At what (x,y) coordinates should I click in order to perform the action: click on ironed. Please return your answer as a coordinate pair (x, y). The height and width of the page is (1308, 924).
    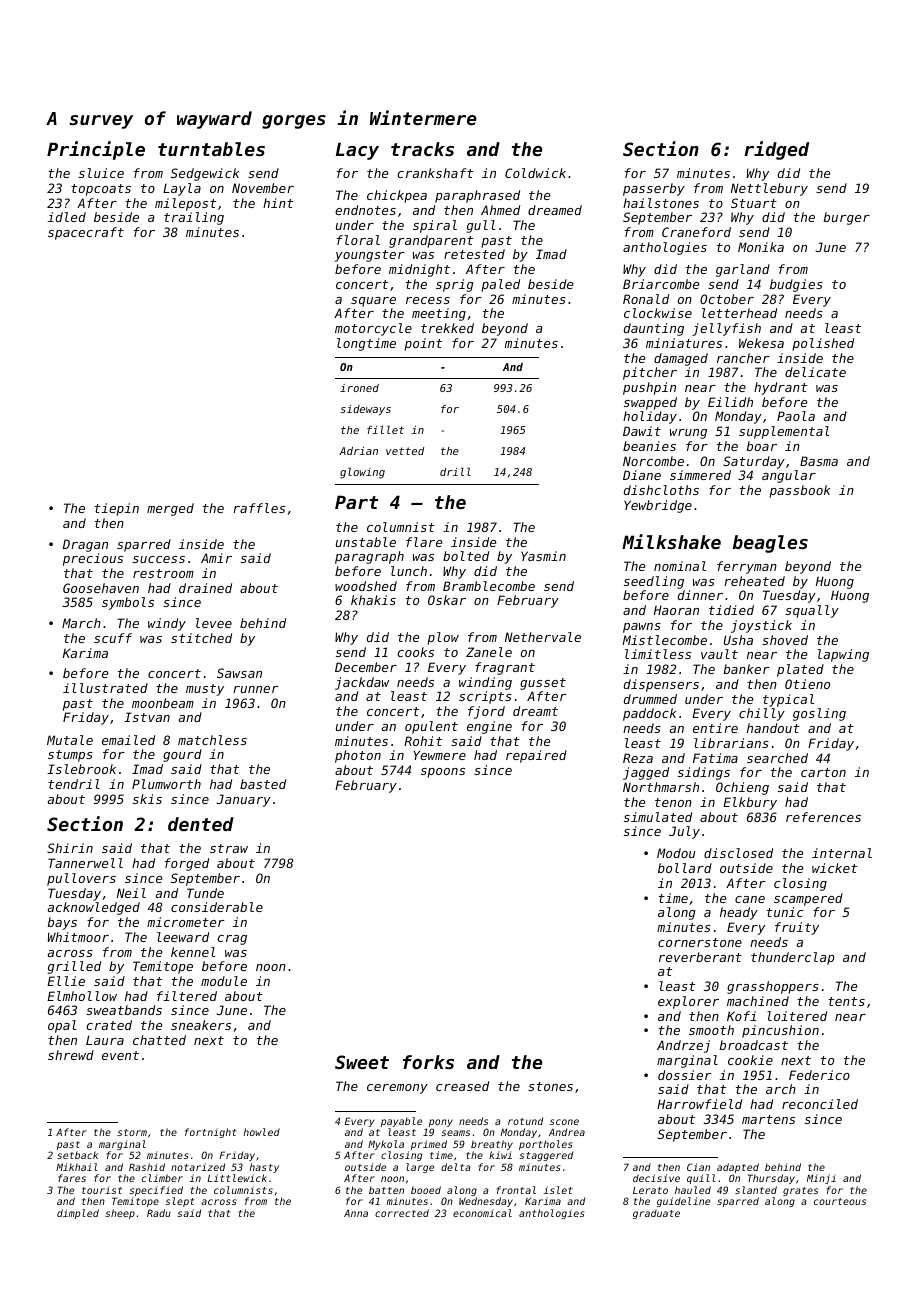
    Looking at the image, I should click on (359, 388).
